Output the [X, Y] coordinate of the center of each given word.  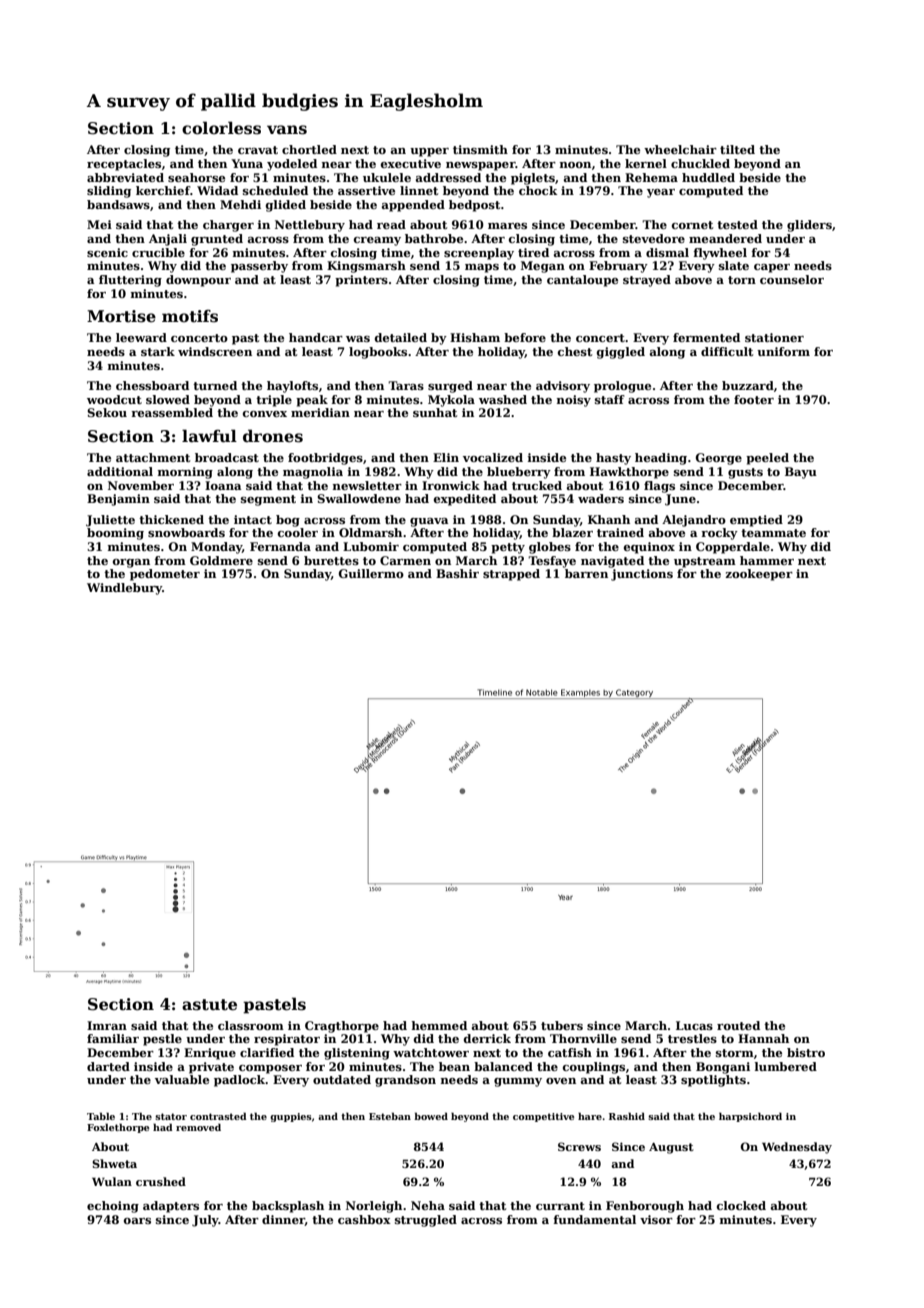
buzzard [748, 385]
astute [209, 1005]
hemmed [439, 1025]
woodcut [114, 399]
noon [575, 165]
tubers [562, 1025]
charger [228, 226]
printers [361, 281]
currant [560, 1206]
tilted [737, 149]
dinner [283, 1220]
